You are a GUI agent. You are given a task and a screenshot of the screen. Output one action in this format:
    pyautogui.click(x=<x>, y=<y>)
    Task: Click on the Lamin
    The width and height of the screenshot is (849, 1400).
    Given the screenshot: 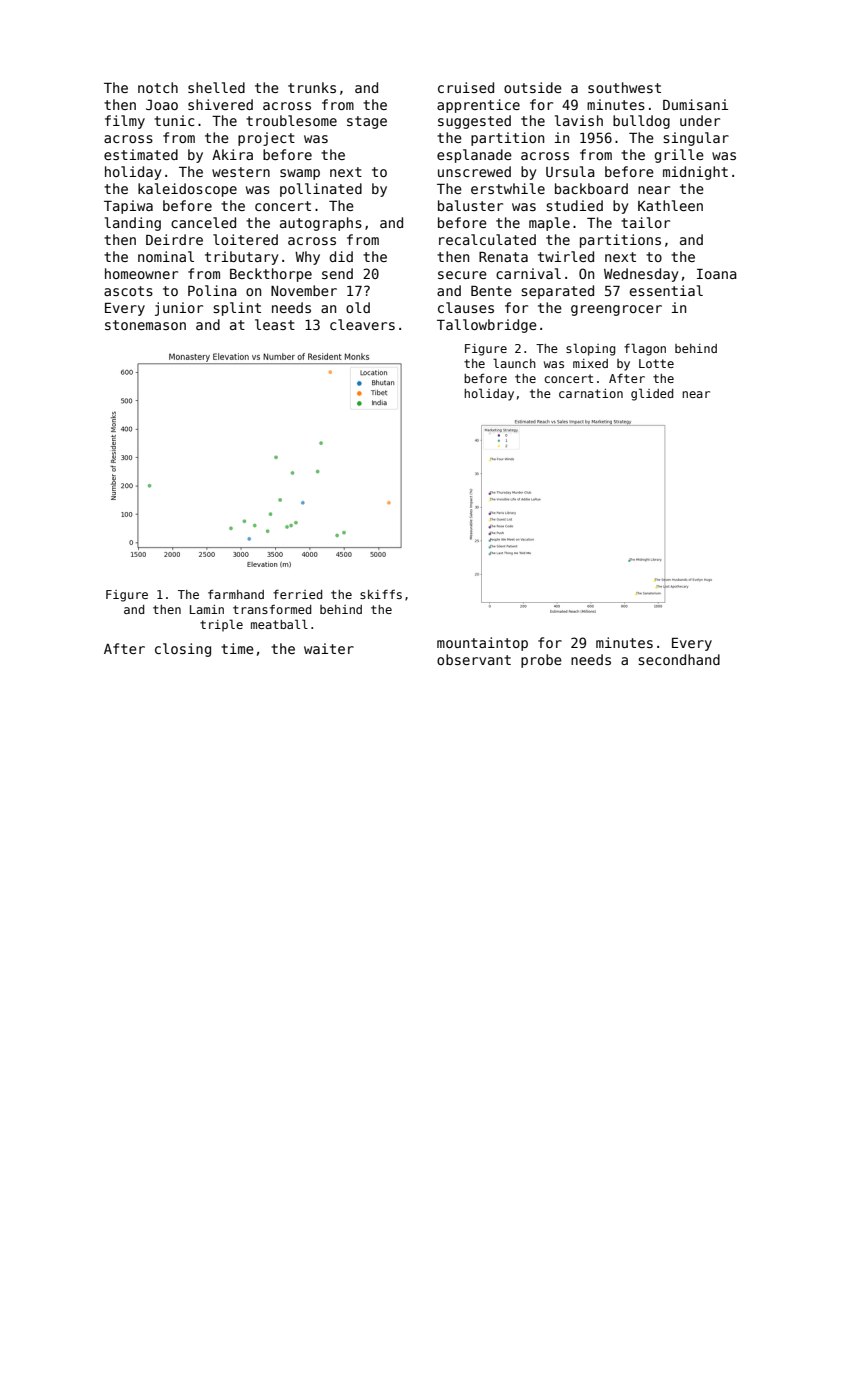 What is the action you would take?
    pyautogui.click(x=207, y=609)
